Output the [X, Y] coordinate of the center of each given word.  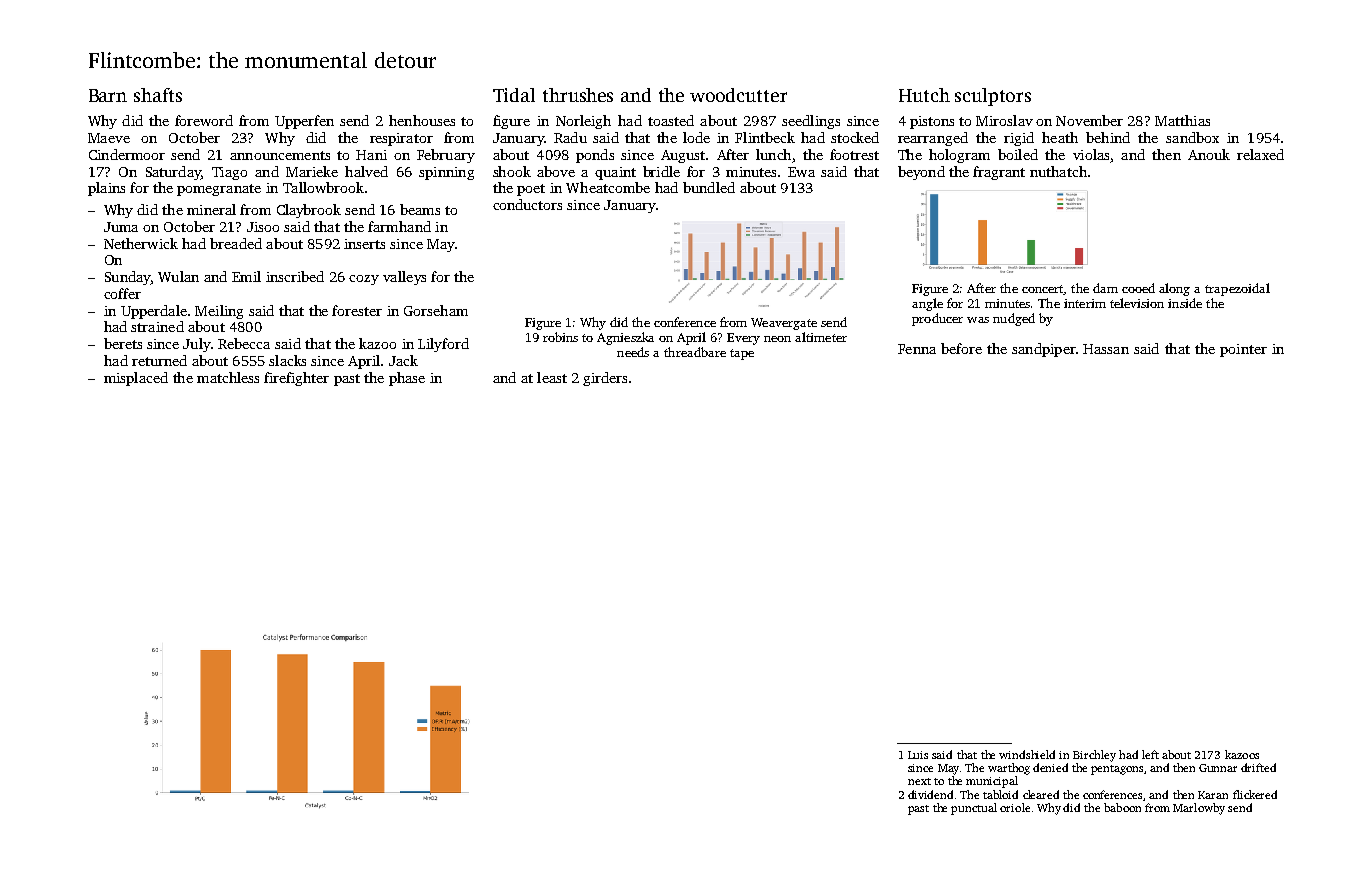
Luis [918, 755]
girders [605, 379]
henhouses [422, 120]
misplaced [136, 379]
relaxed [1260, 154]
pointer [1243, 350]
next [919, 781]
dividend [930, 794]
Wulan [178, 276]
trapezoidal [1237, 289]
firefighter [296, 379]
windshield [1027, 754]
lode [696, 137]
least [552, 377]
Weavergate [784, 324]
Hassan [1106, 349]
